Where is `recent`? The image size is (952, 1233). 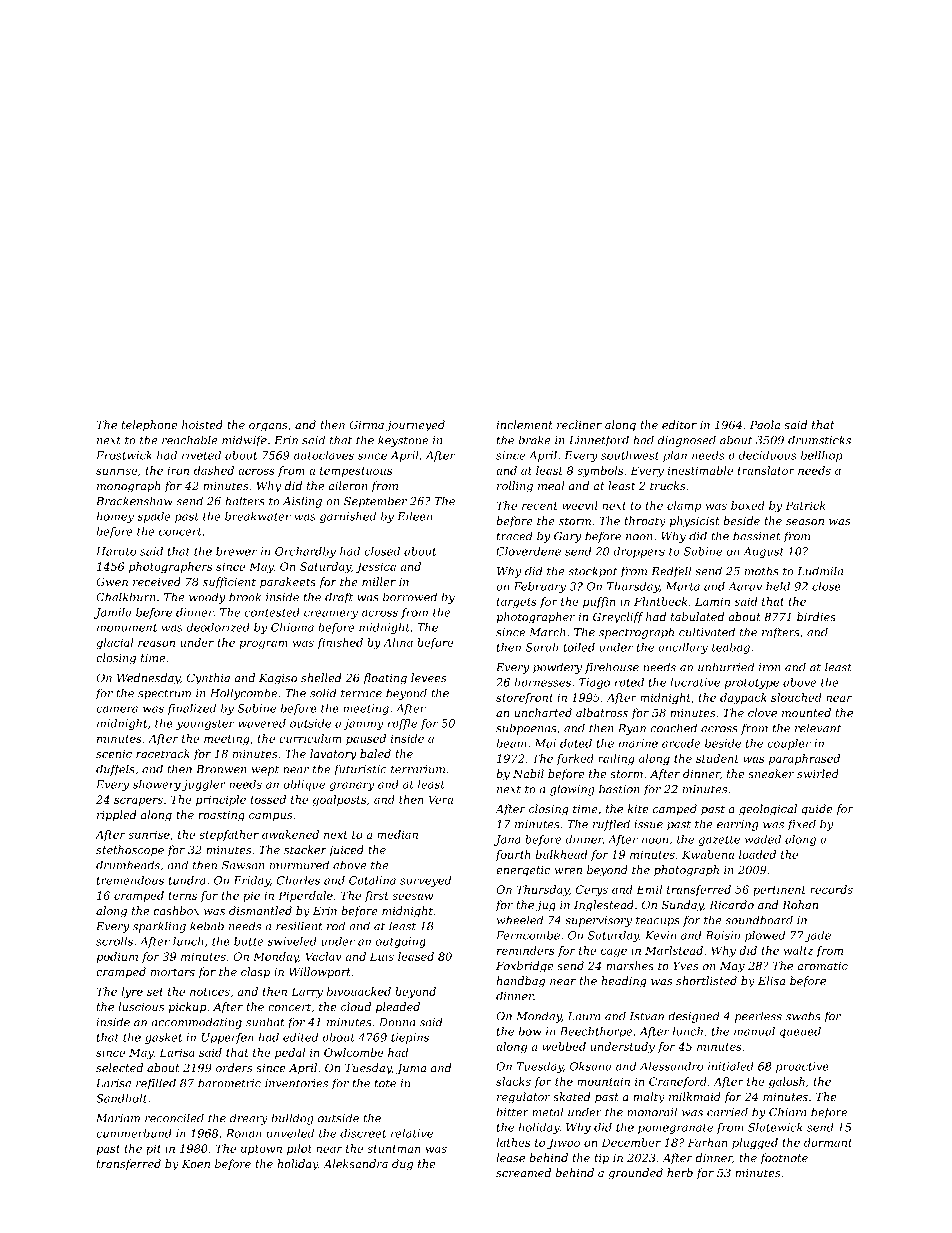 recent is located at coordinates (540, 506).
